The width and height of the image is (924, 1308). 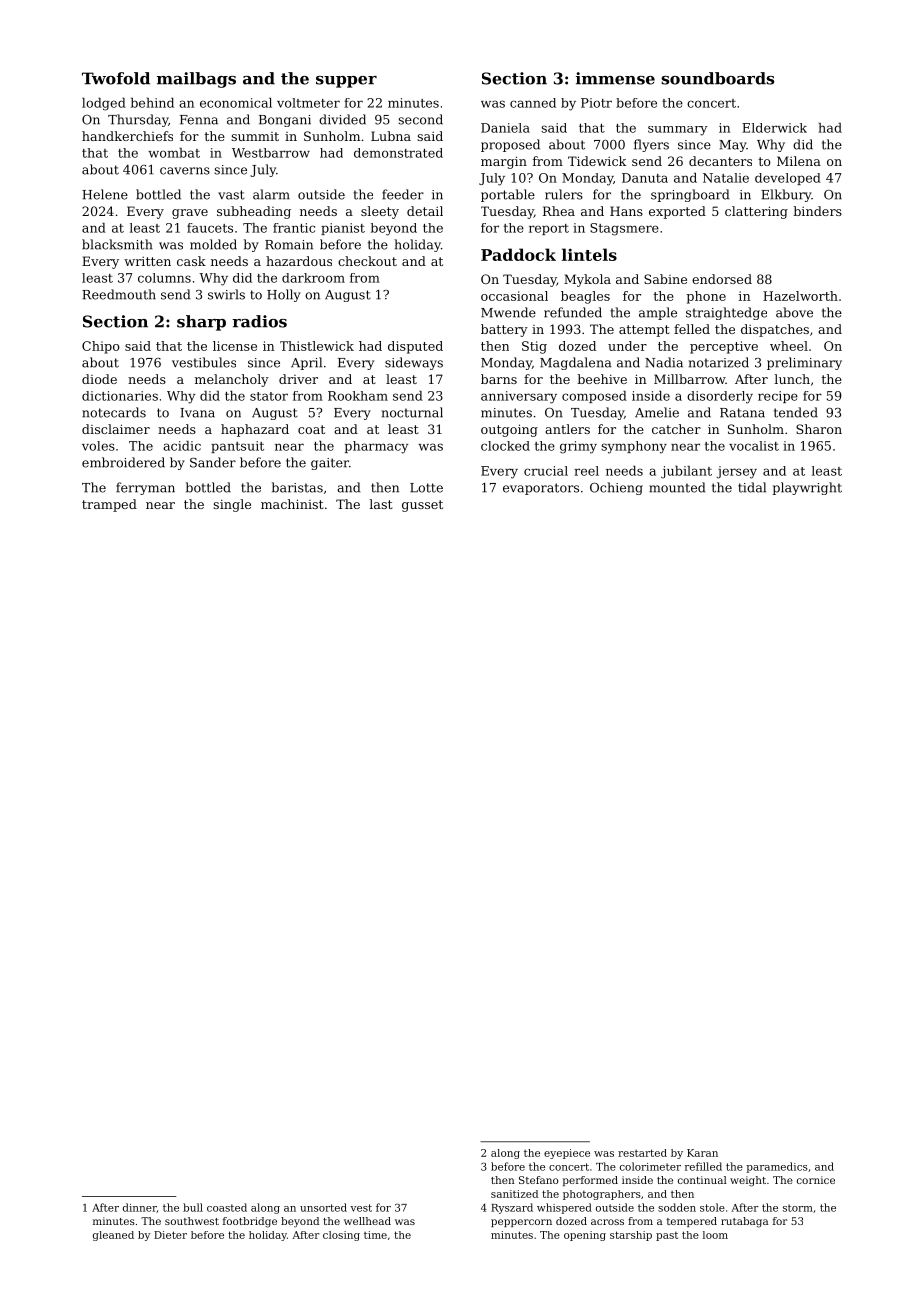 I want to click on gusset, so click(x=422, y=506).
